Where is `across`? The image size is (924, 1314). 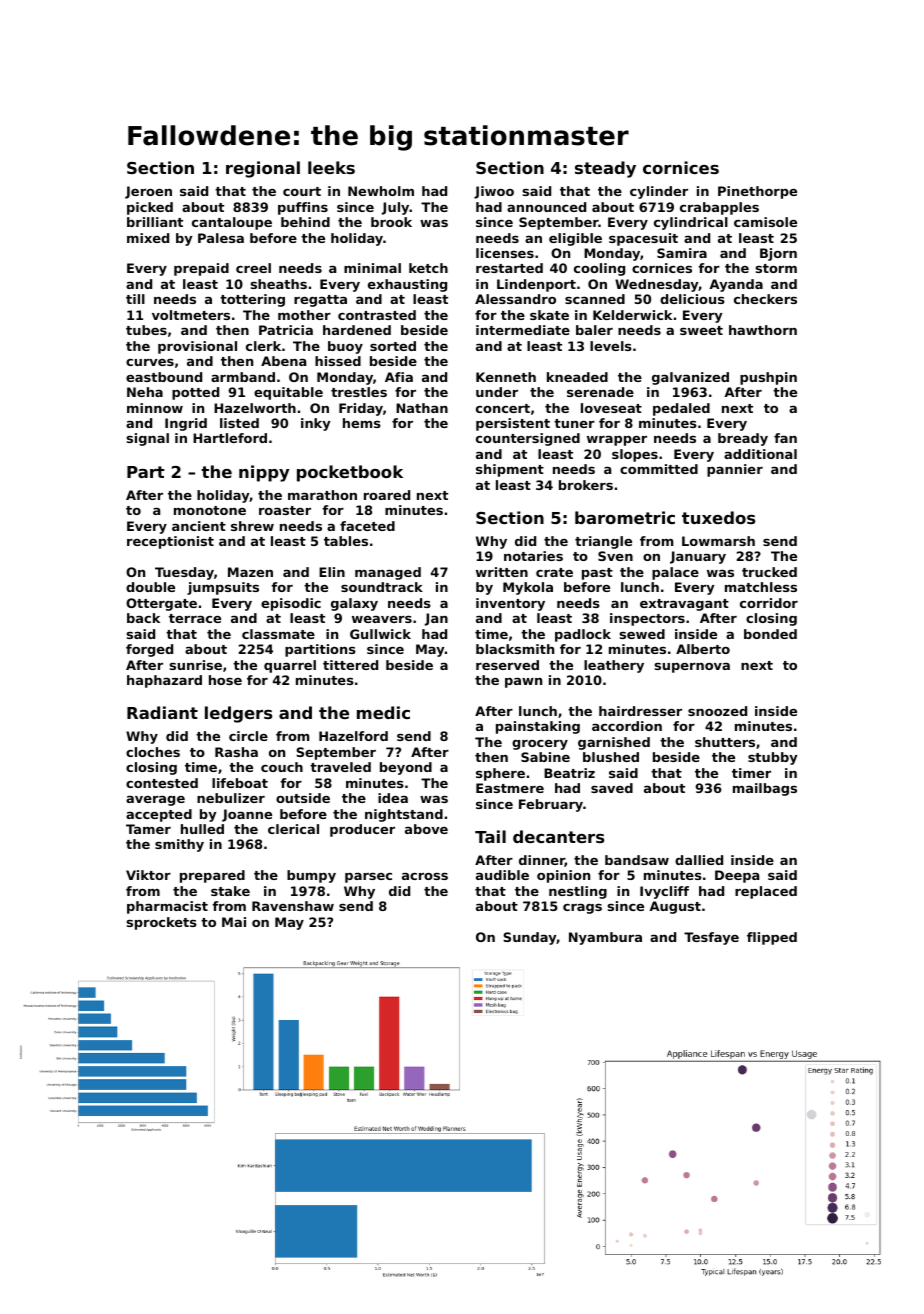
across is located at coordinates (425, 876).
